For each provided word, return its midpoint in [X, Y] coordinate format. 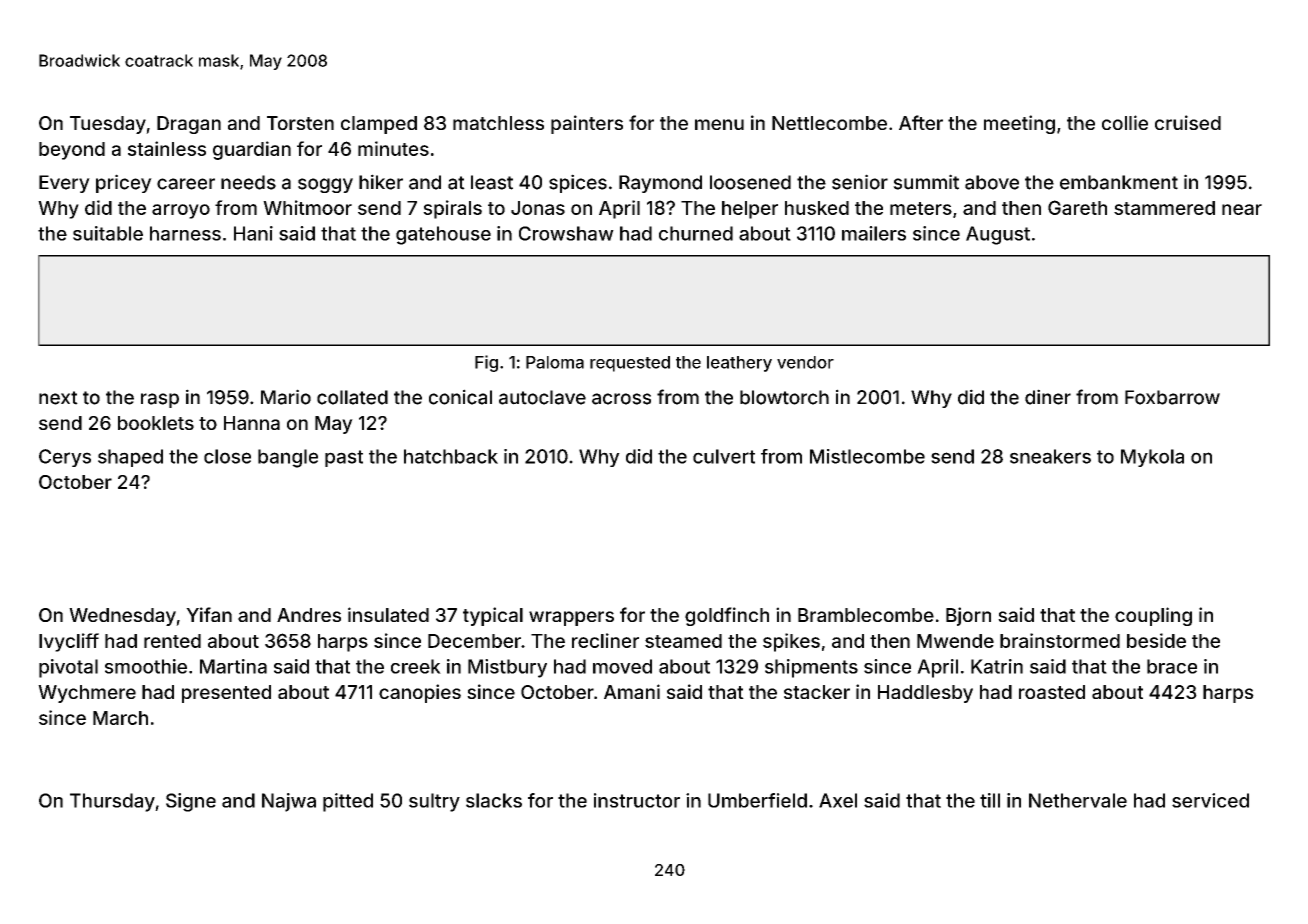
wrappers [571, 618]
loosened [750, 182]
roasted [1052, 692]
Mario [286, 397]
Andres [309, 615]
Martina [233, 666]
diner [1048, 397]
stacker [817, 692]
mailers [874, 233]
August [998, 235]
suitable [108, 233]
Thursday [112, 802]
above [992, 182]
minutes [393, 148]
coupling [1153, 616]
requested [630, 364]
